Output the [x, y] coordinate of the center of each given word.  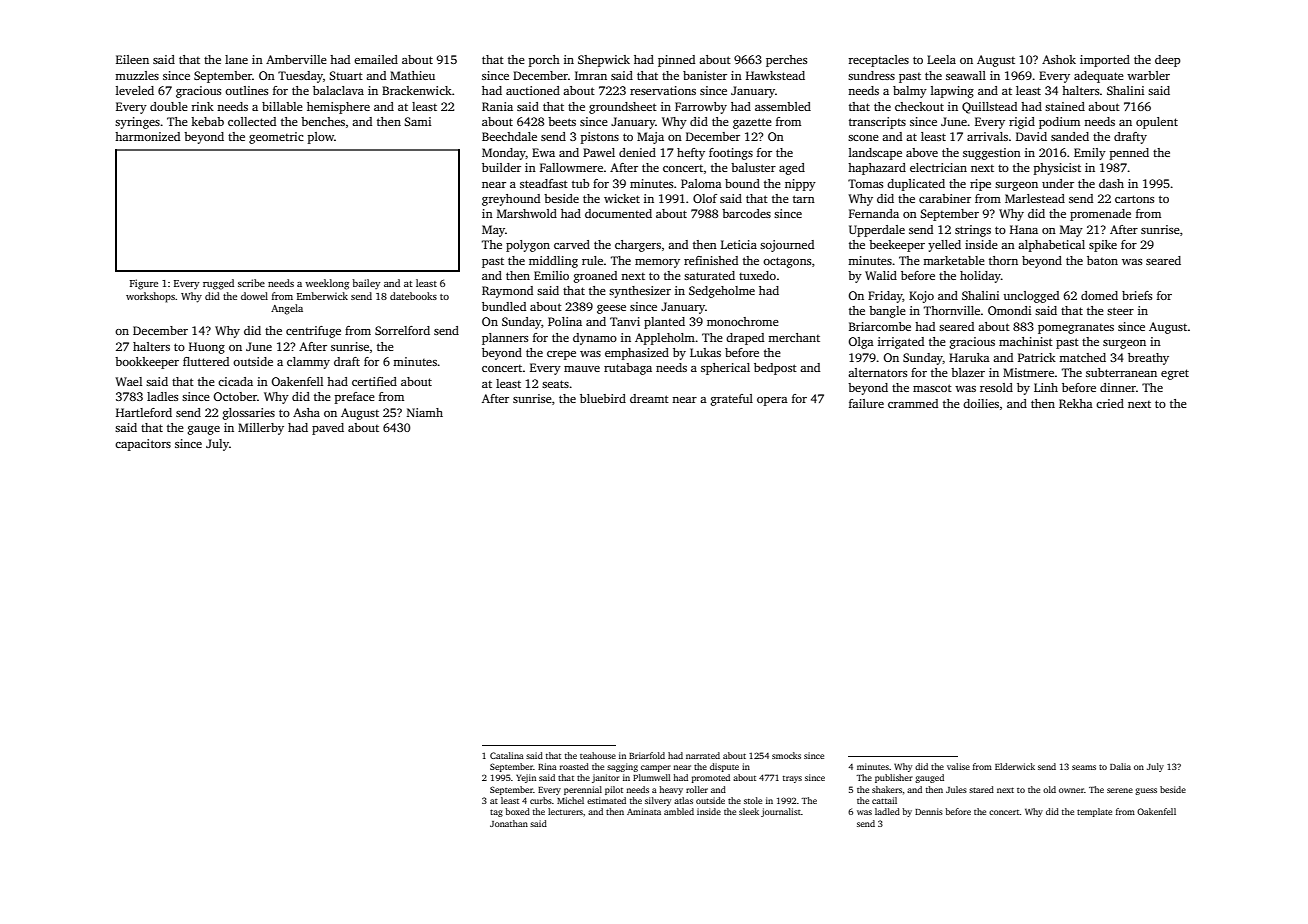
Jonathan [509, 823]
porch [544, 61]
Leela [941, 59]
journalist [781, 812]
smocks [786, 755]
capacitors [143, 445]
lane [236, 59]
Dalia [1120, 766]
